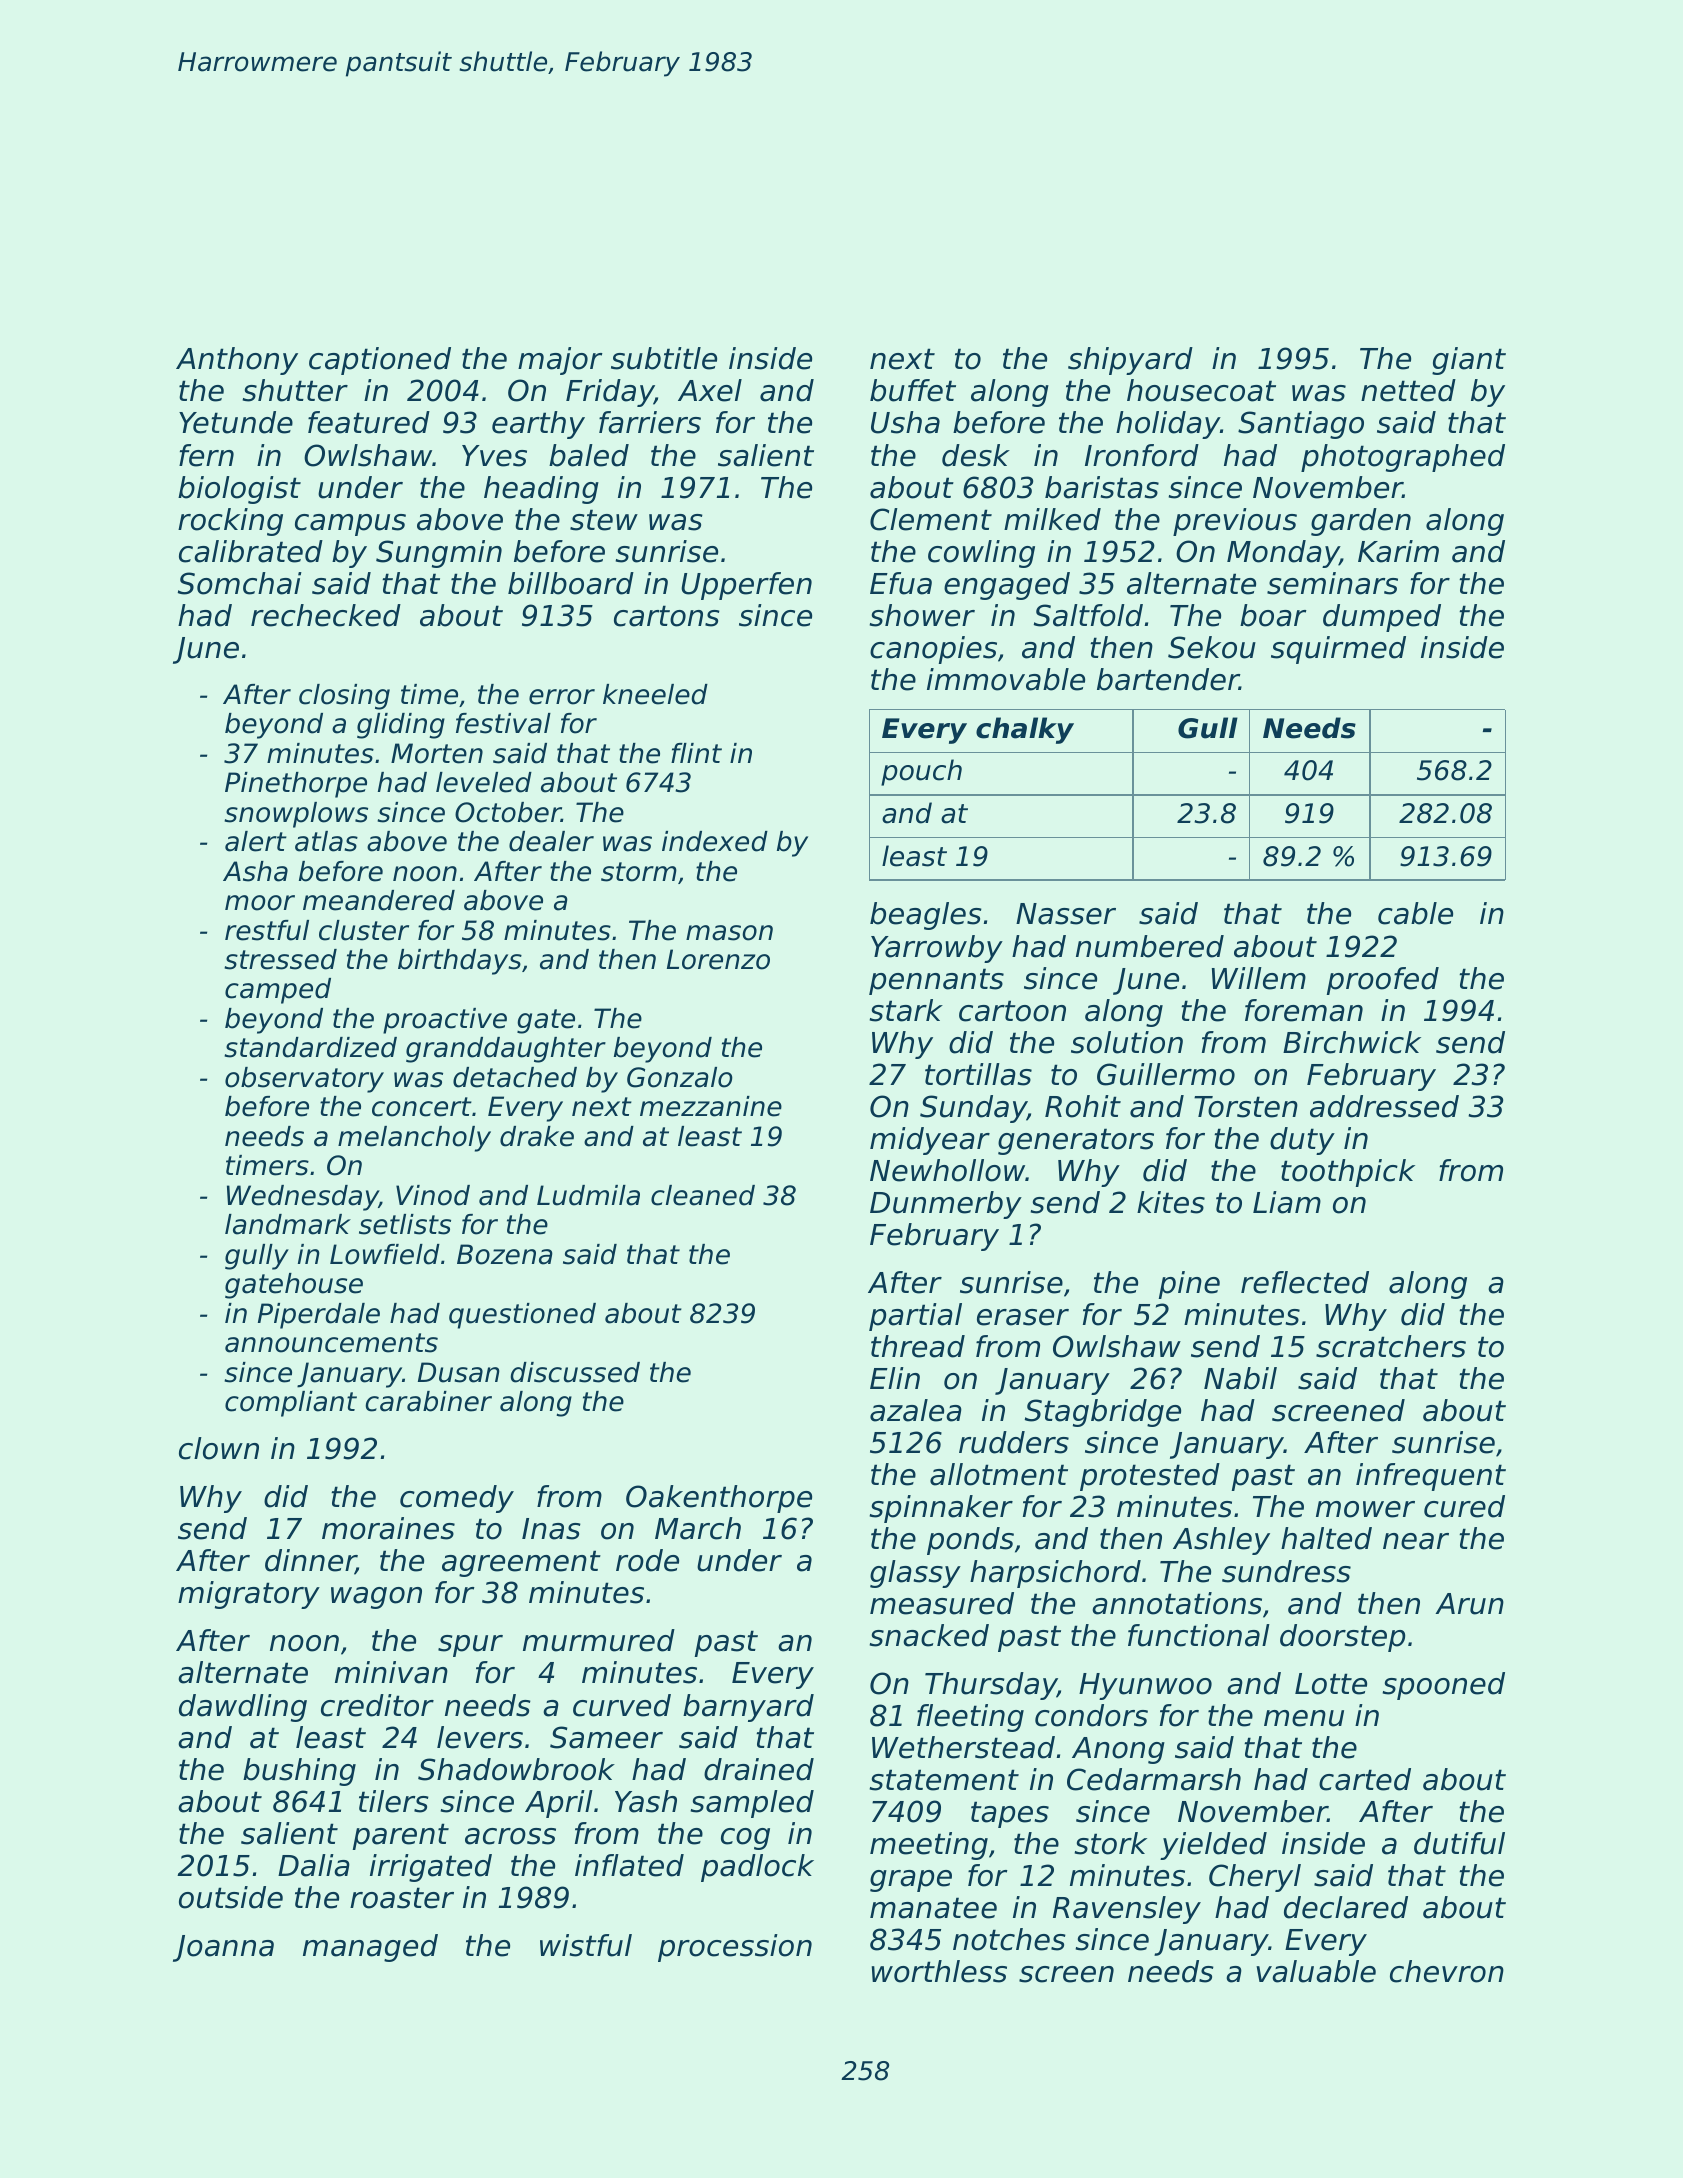 The image size is (1683, 2178). What do you see at coordinates (647, 1560) in the document?
I see `rode` at bounding box center [647, 1560].
